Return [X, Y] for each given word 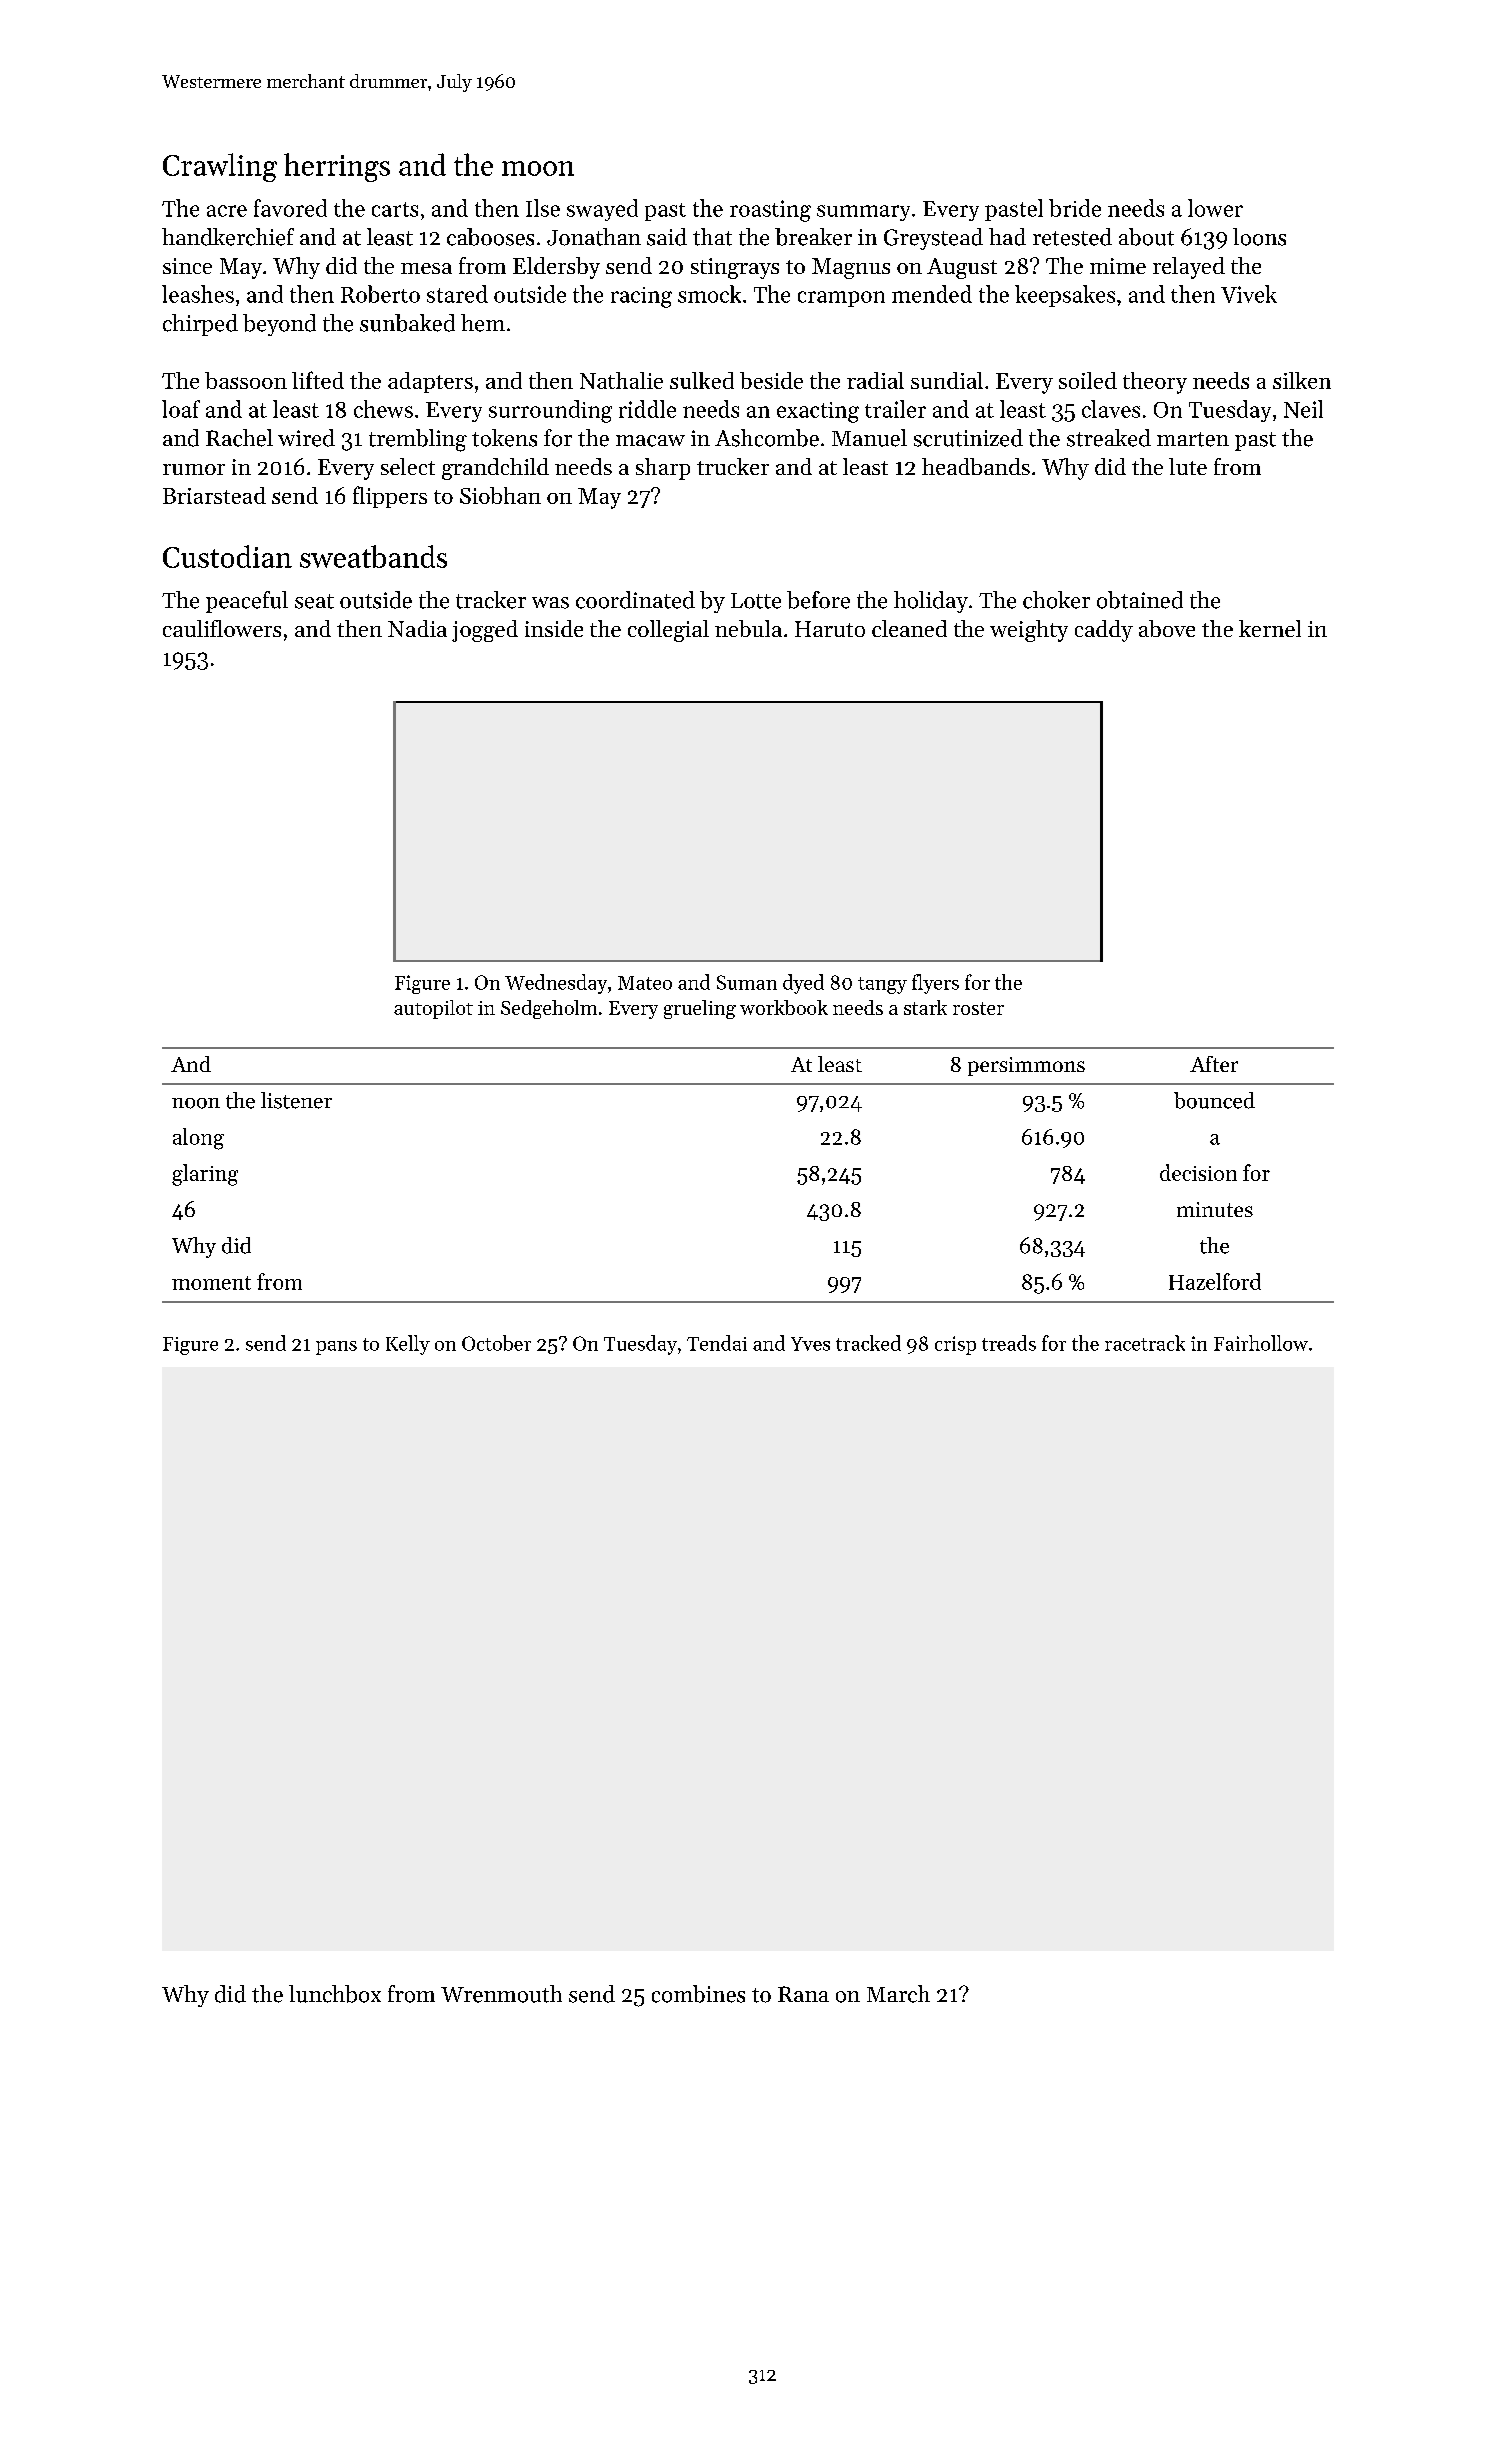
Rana [803, 1994]
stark [925, 1007]
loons [1259, 237]
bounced [1214, 1100]
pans [336, 1348]
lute [1188, 466]
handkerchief [228, 237]
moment [211, 1283]
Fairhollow [1261, 1343]
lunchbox [335, 1994]
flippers [390, 497]
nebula [748, 628]
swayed [602, 210]
